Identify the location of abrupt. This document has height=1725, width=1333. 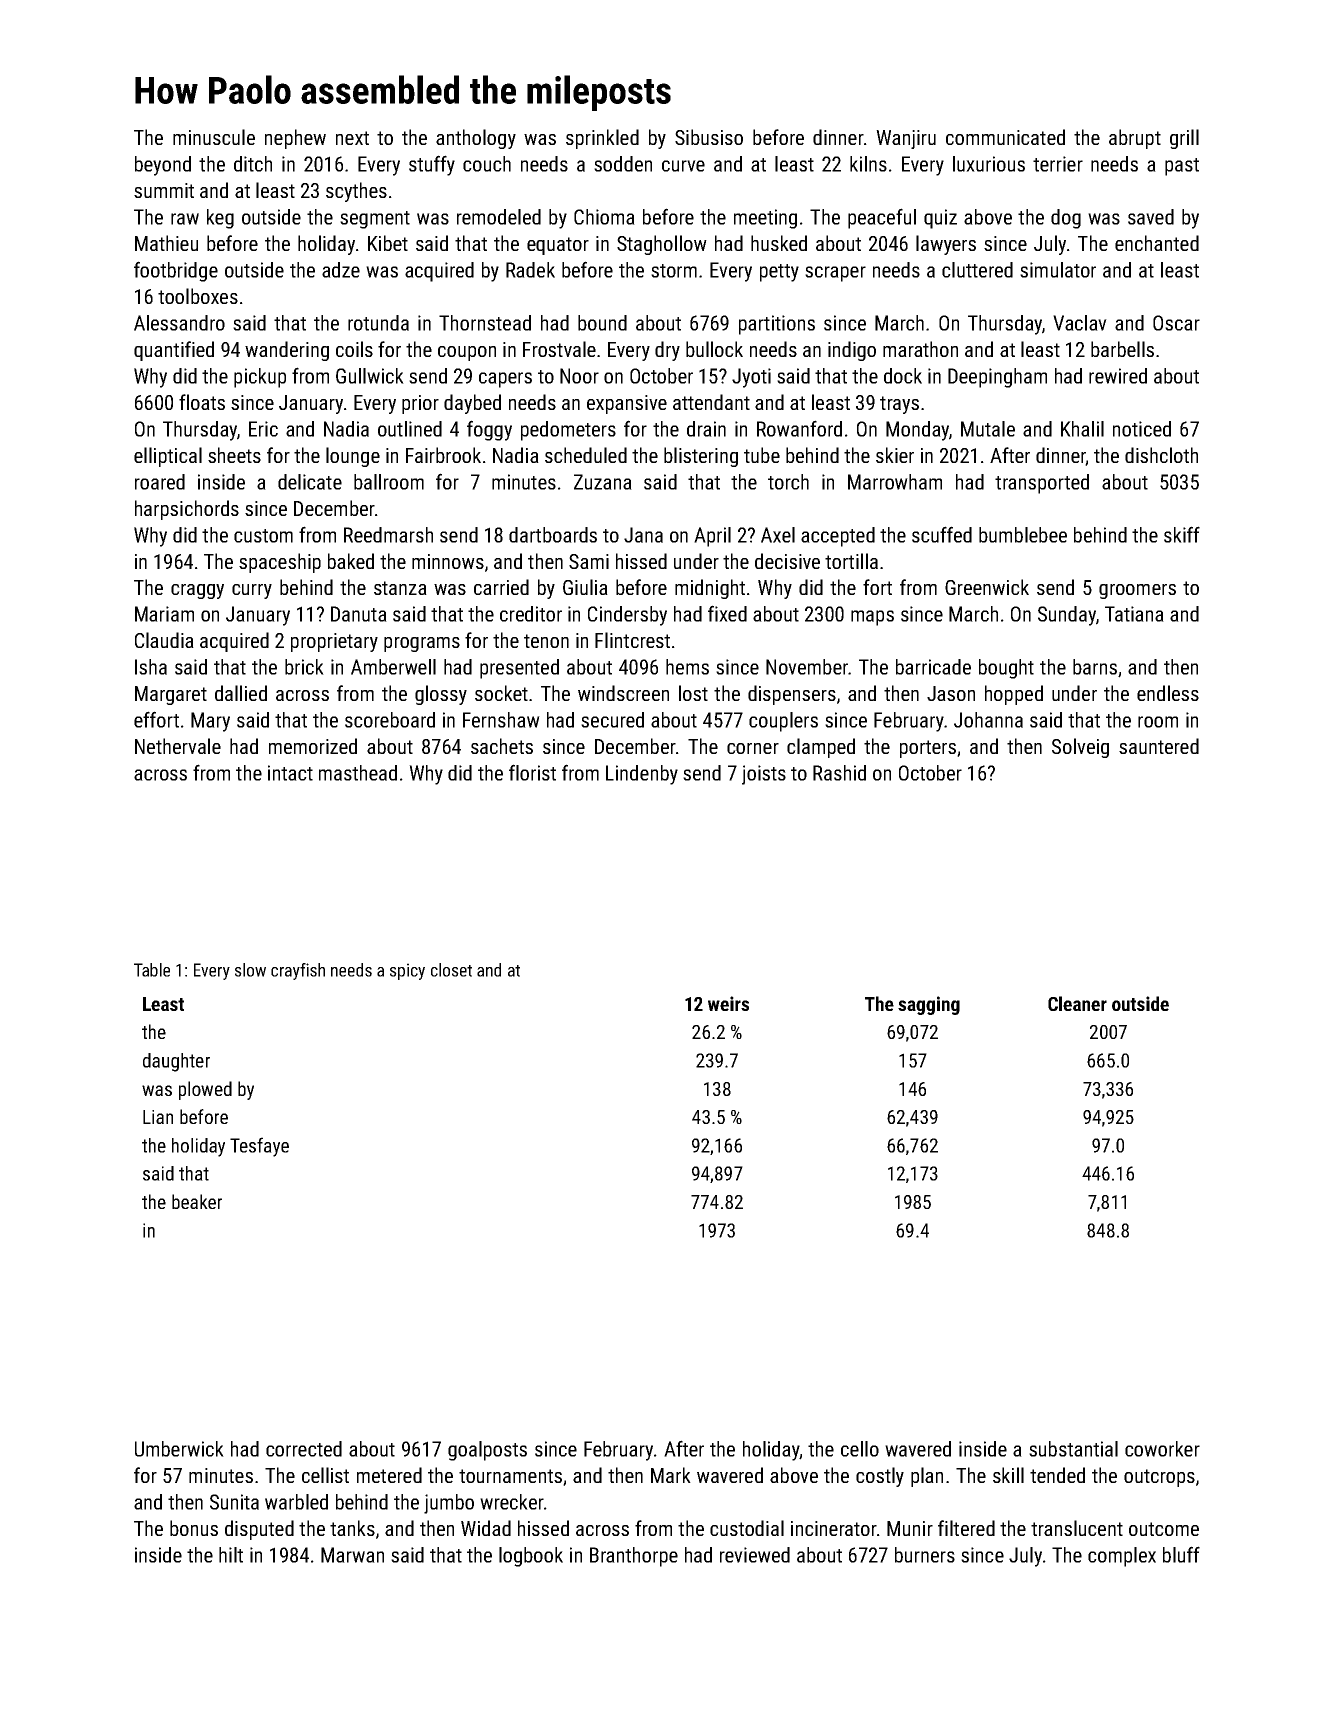
(1135, 139).
